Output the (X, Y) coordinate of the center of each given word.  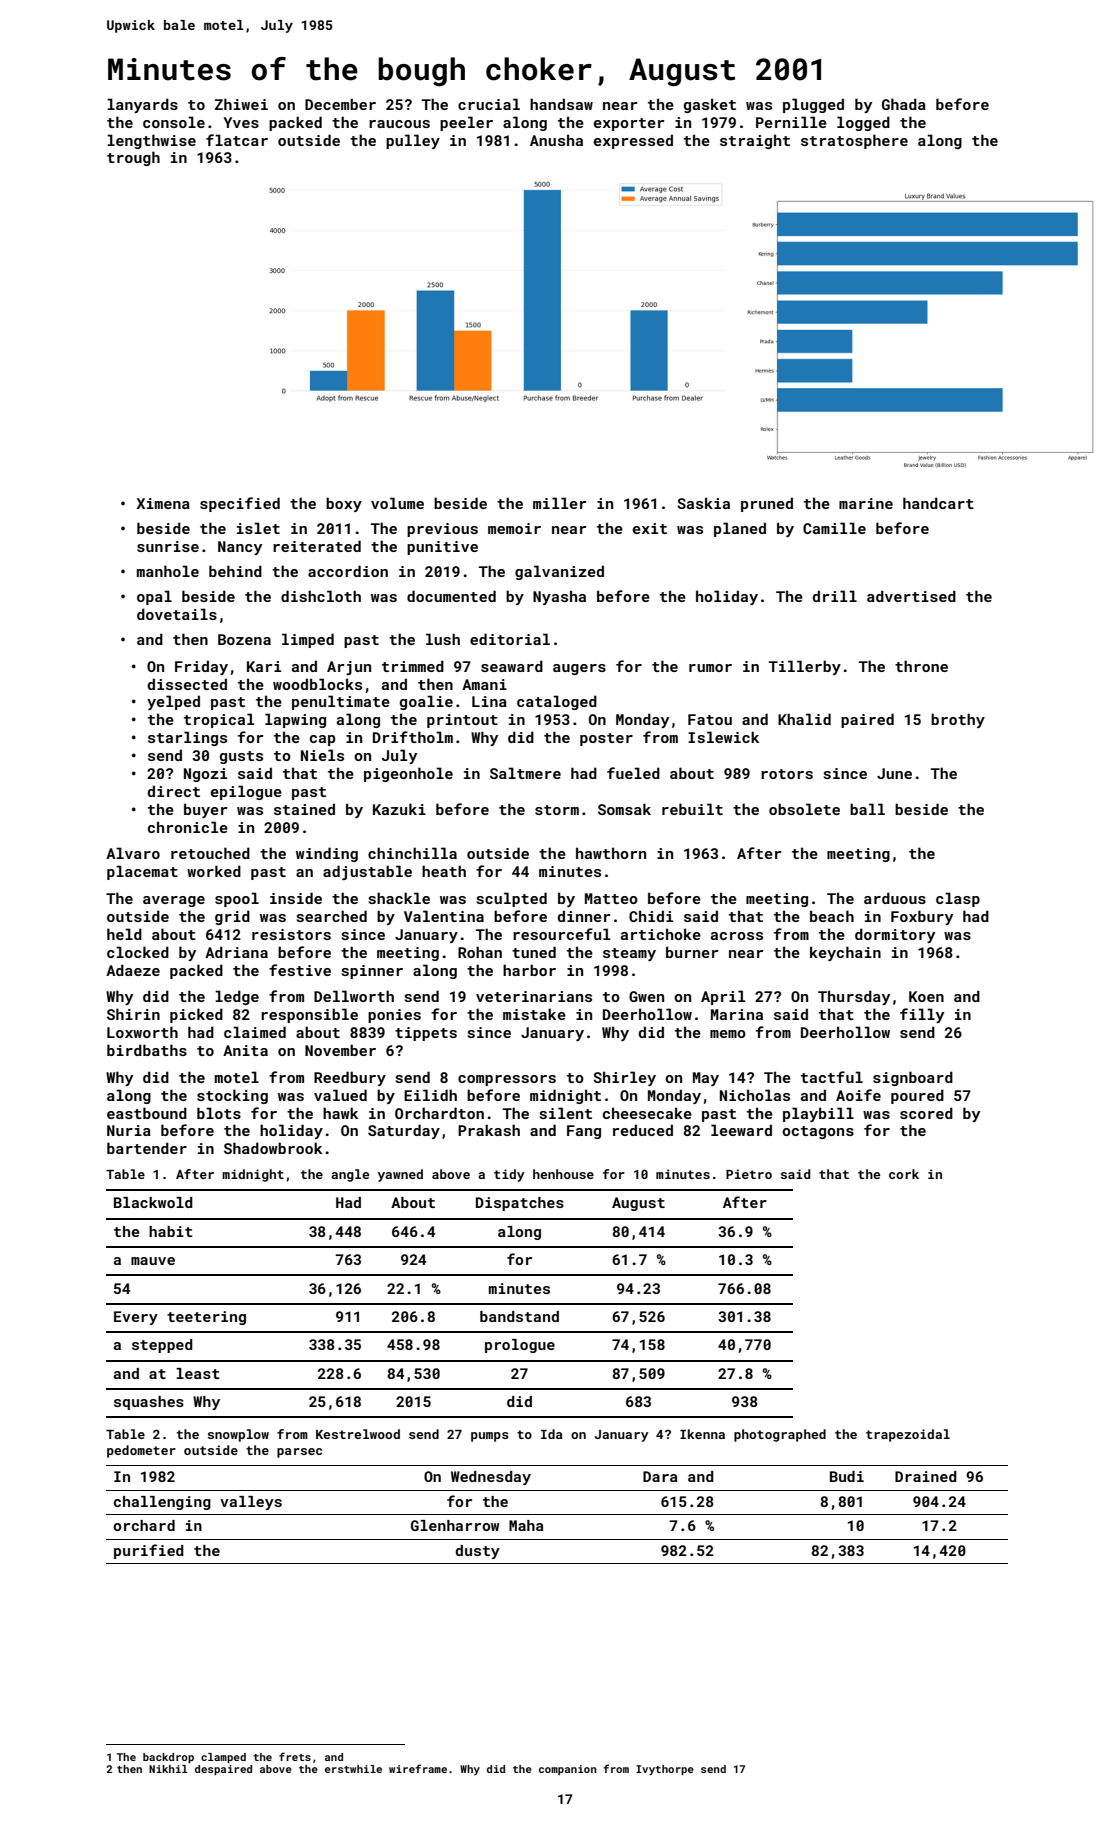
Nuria (129, 1130)
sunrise (168, 546)
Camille (834, 528)
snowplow (238, 1435)
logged (863, 123)
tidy (509, 1175)
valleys (251, 1503)
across (737, 936)
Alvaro (133, 853)
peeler (466, 123)
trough (133, 158)
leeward (741, 1130)
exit (649, 528)
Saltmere (525, 773)
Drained (926, 1476)
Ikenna (702, 1434)
